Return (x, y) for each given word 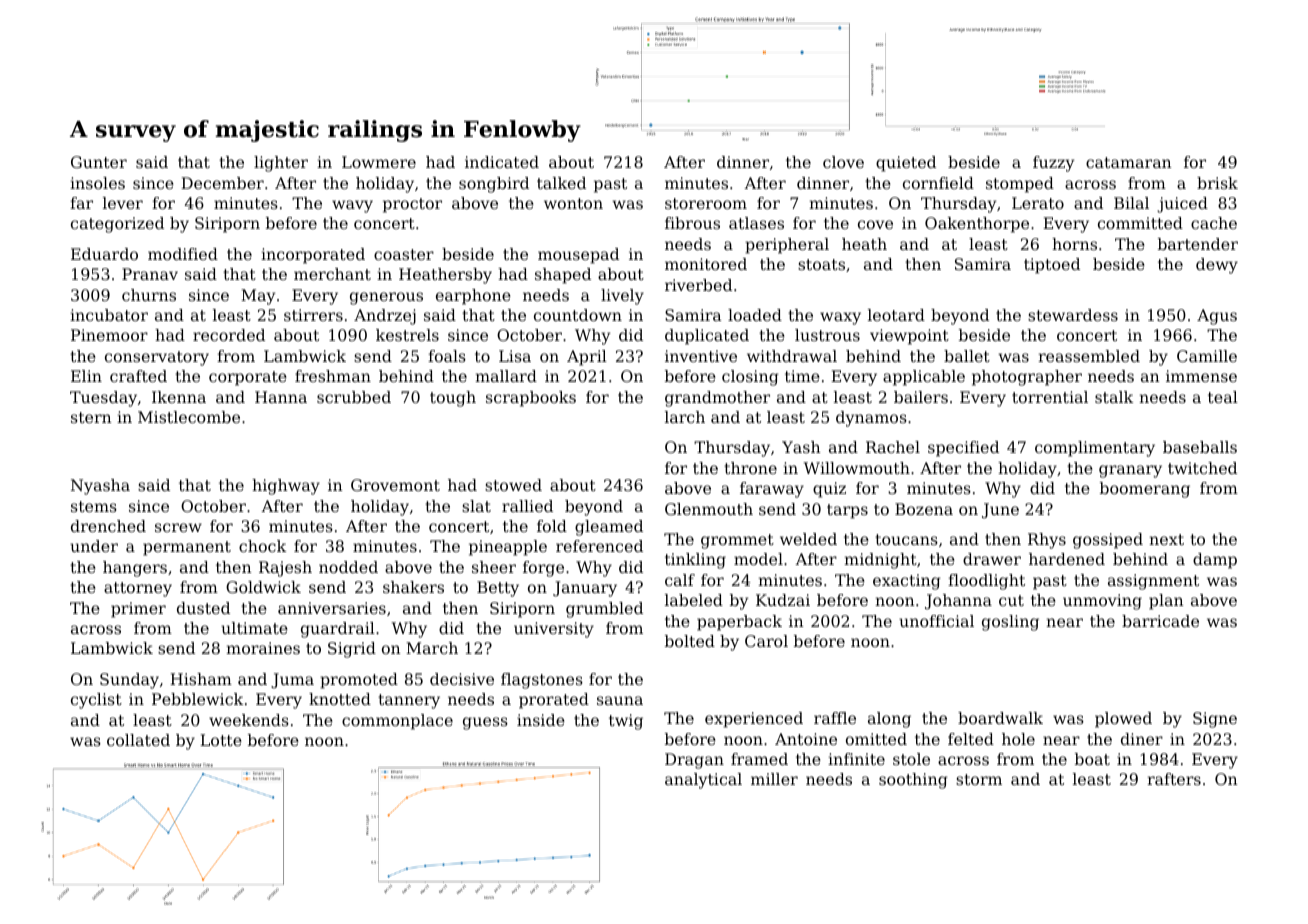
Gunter (99, 162)
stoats (821, 264)
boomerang (1145, 490)
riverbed (698, 285)
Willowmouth (856, 468)
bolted (690, 641)
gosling (1010, 623)
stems (94, 506)
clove (843, 162)
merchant (332, 274)
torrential (1050, 397)
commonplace (397, 722)
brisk (1217, 183)
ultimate (254, 628)
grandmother (717, 399)
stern (91, 417)
